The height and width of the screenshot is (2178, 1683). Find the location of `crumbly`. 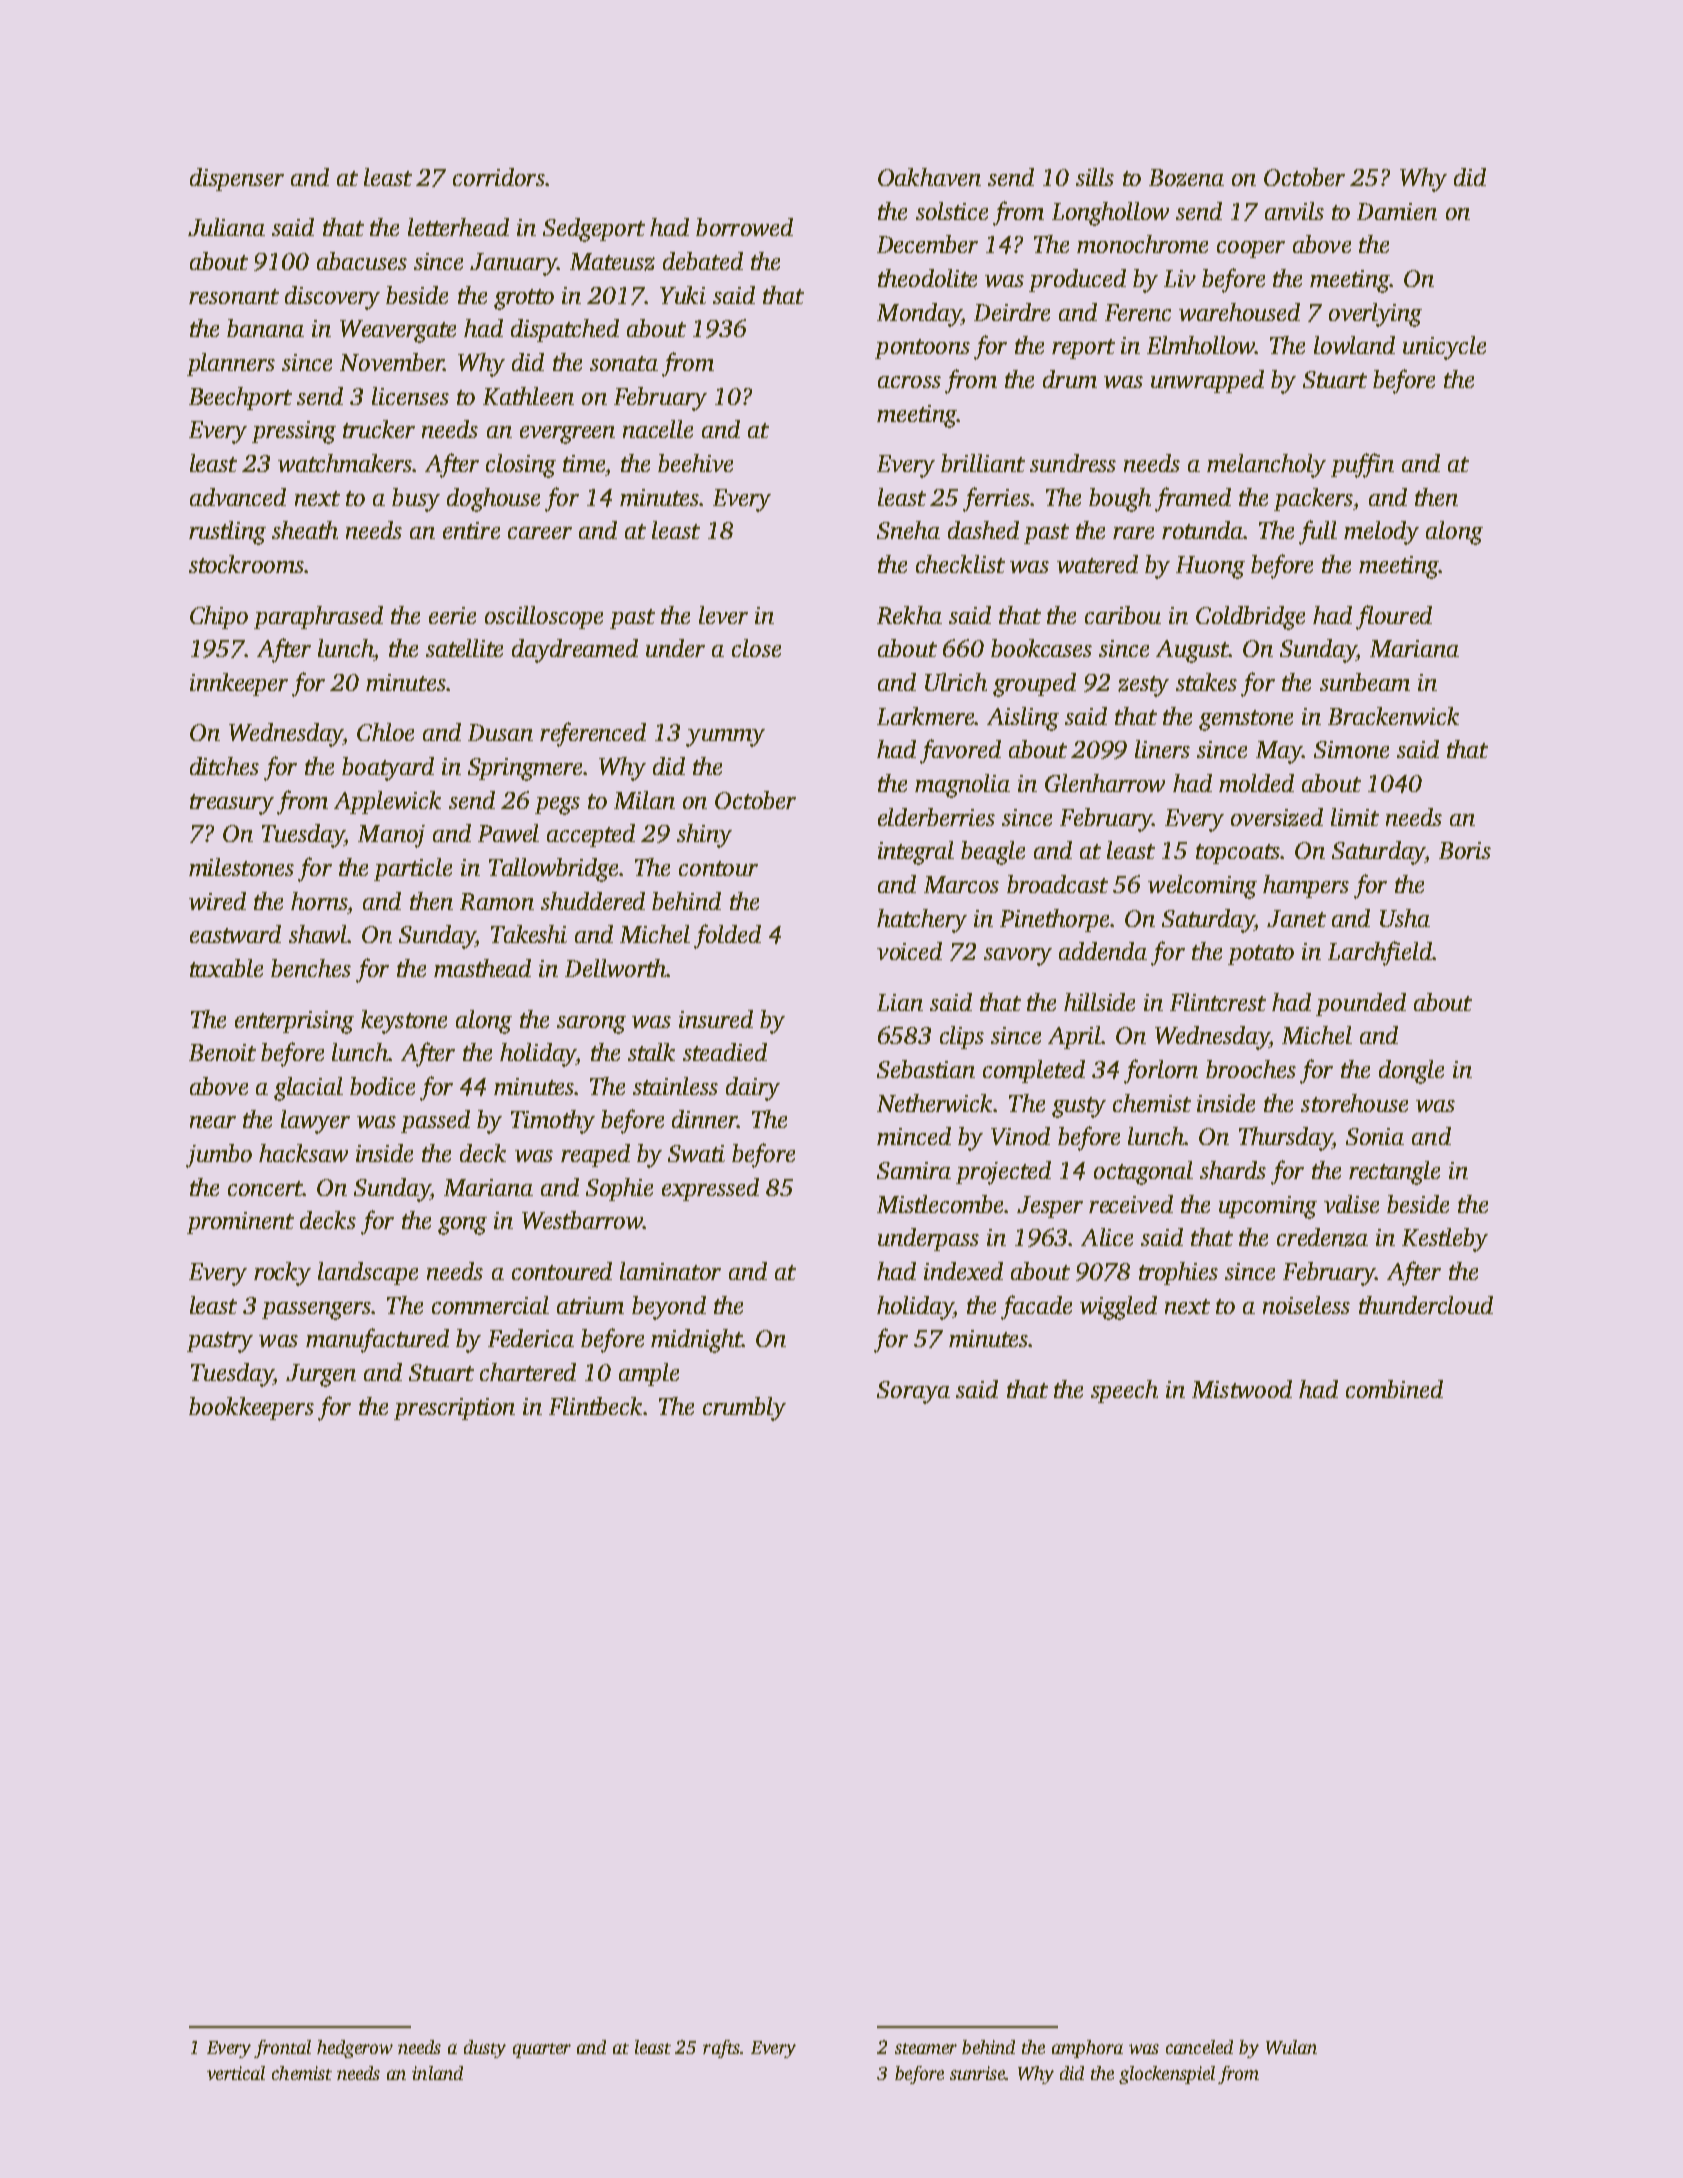

crumbly is located at coordinates (744, 1409).
